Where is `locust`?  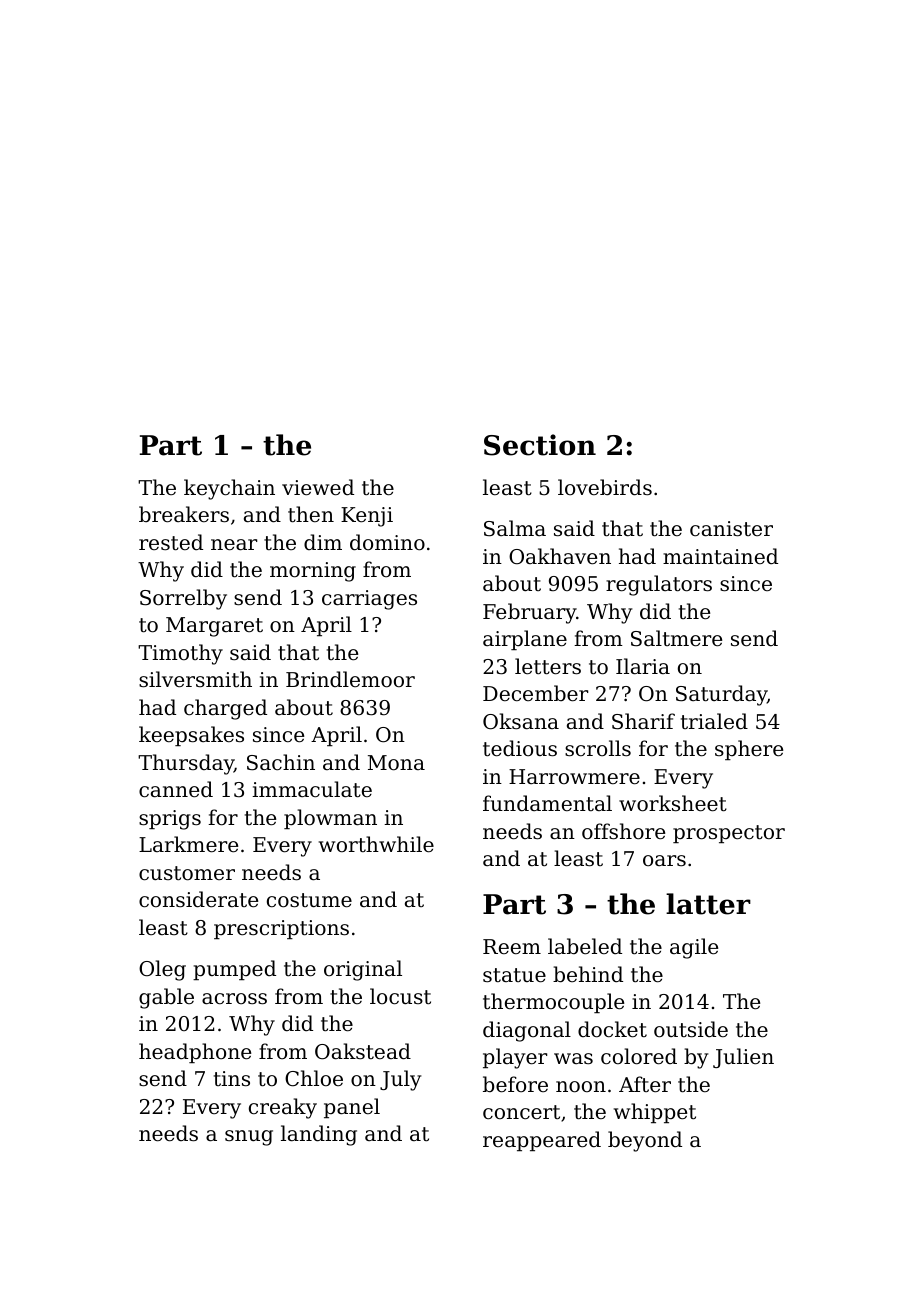
locust is located at coordinates (400, 996).
